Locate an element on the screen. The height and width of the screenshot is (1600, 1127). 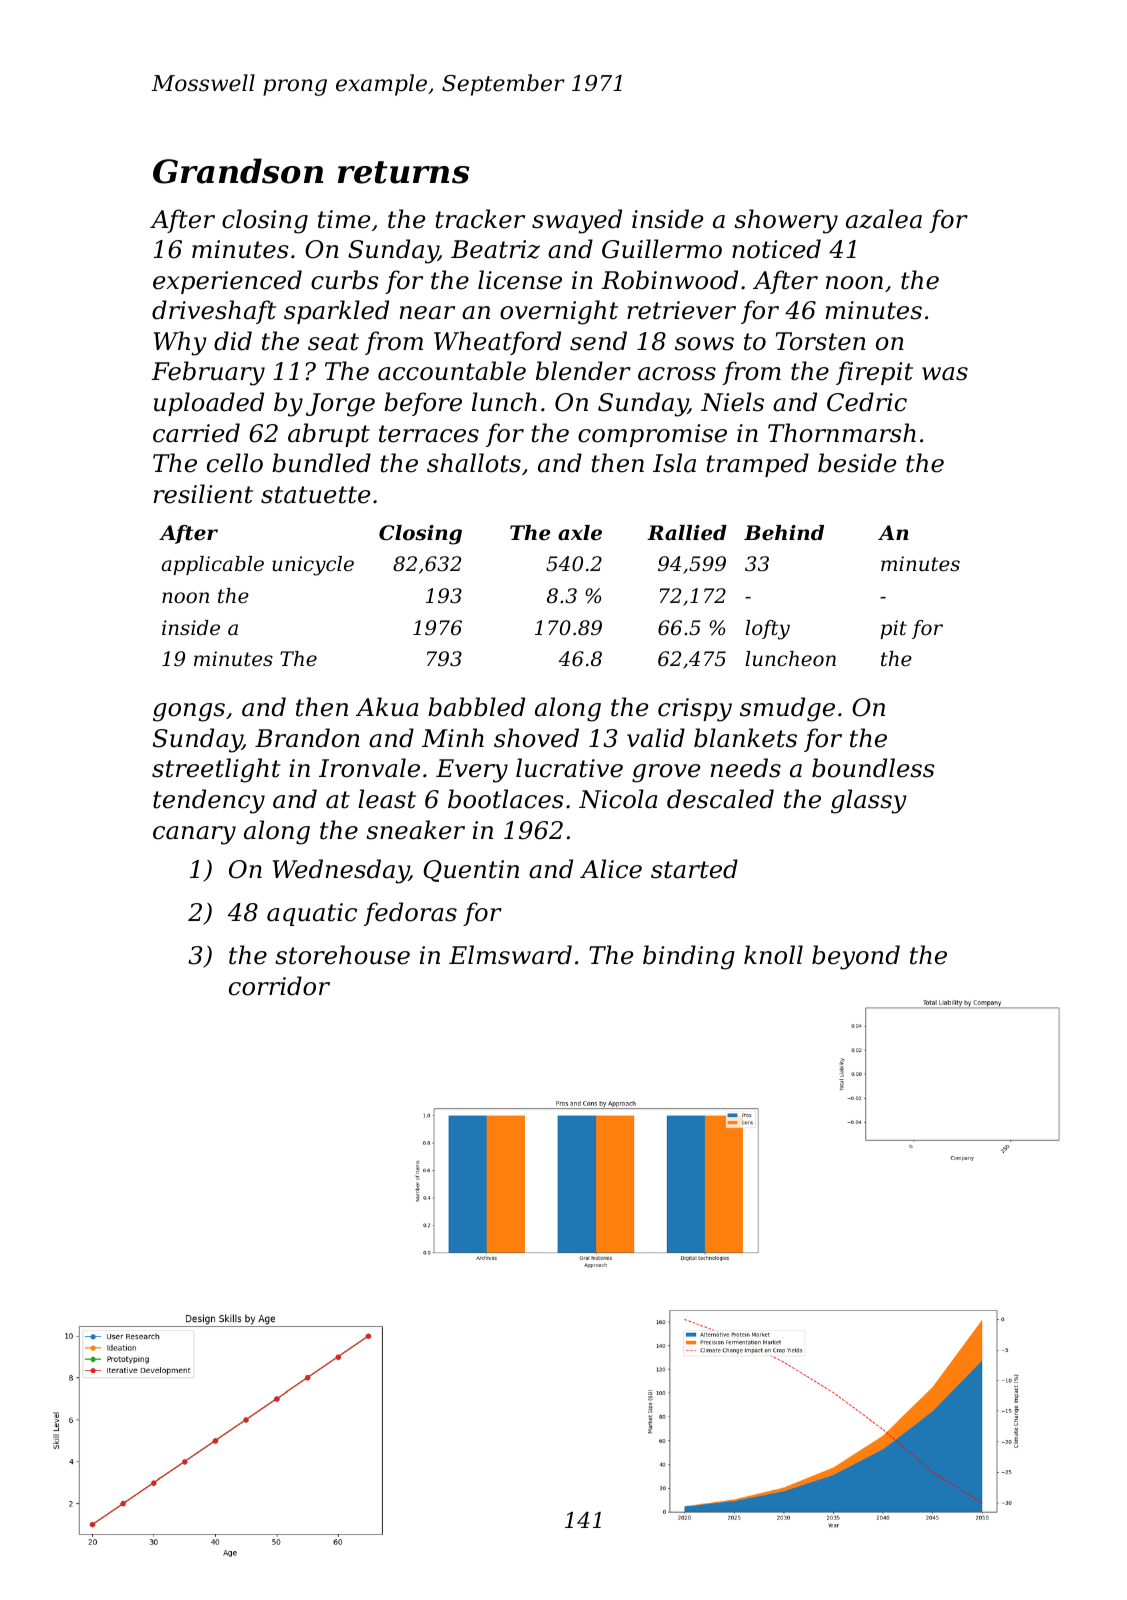
Brandon is located at coordinates (307, 738).
